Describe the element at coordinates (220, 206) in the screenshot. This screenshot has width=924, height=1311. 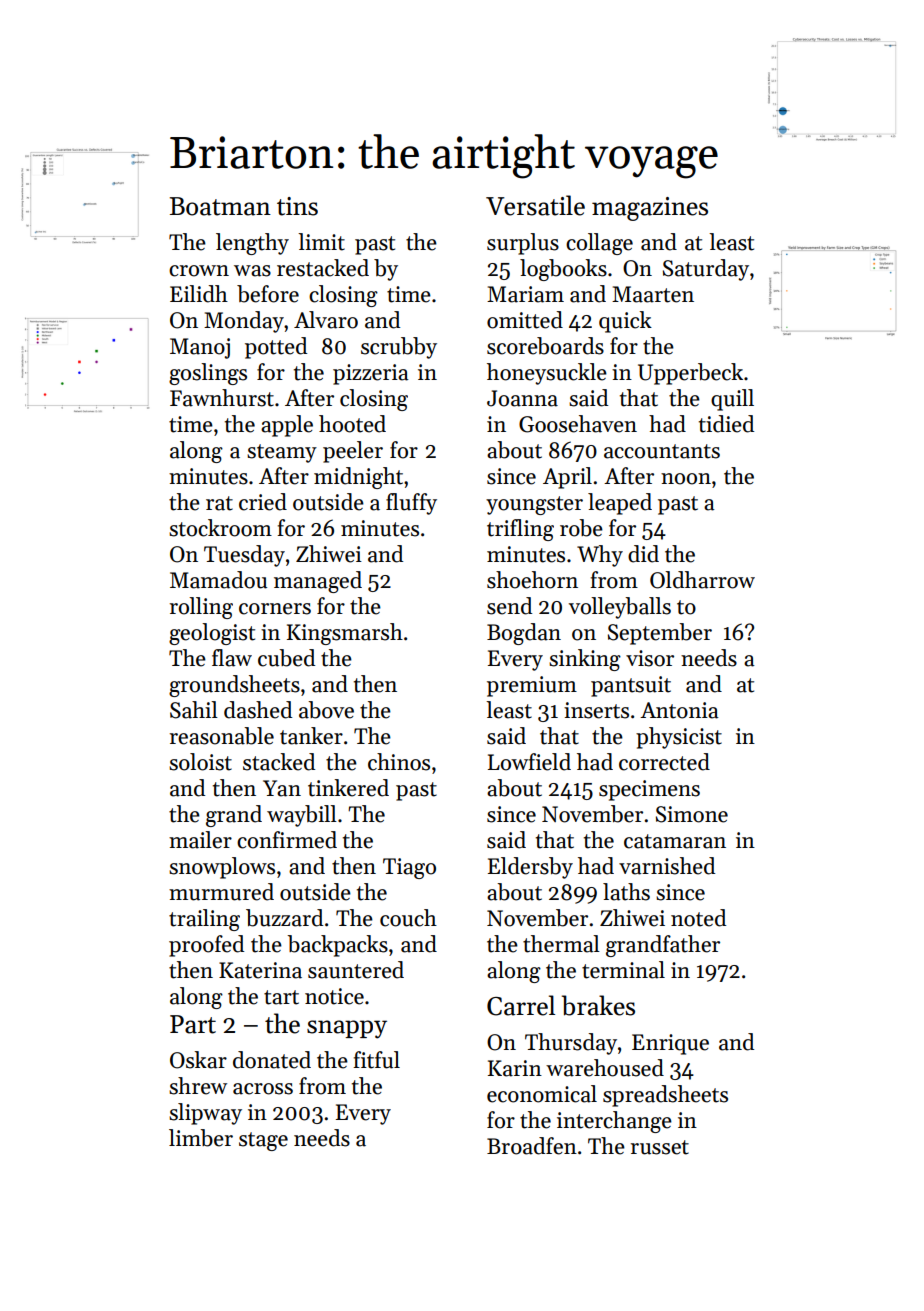
I see `Boatman` at that location.
